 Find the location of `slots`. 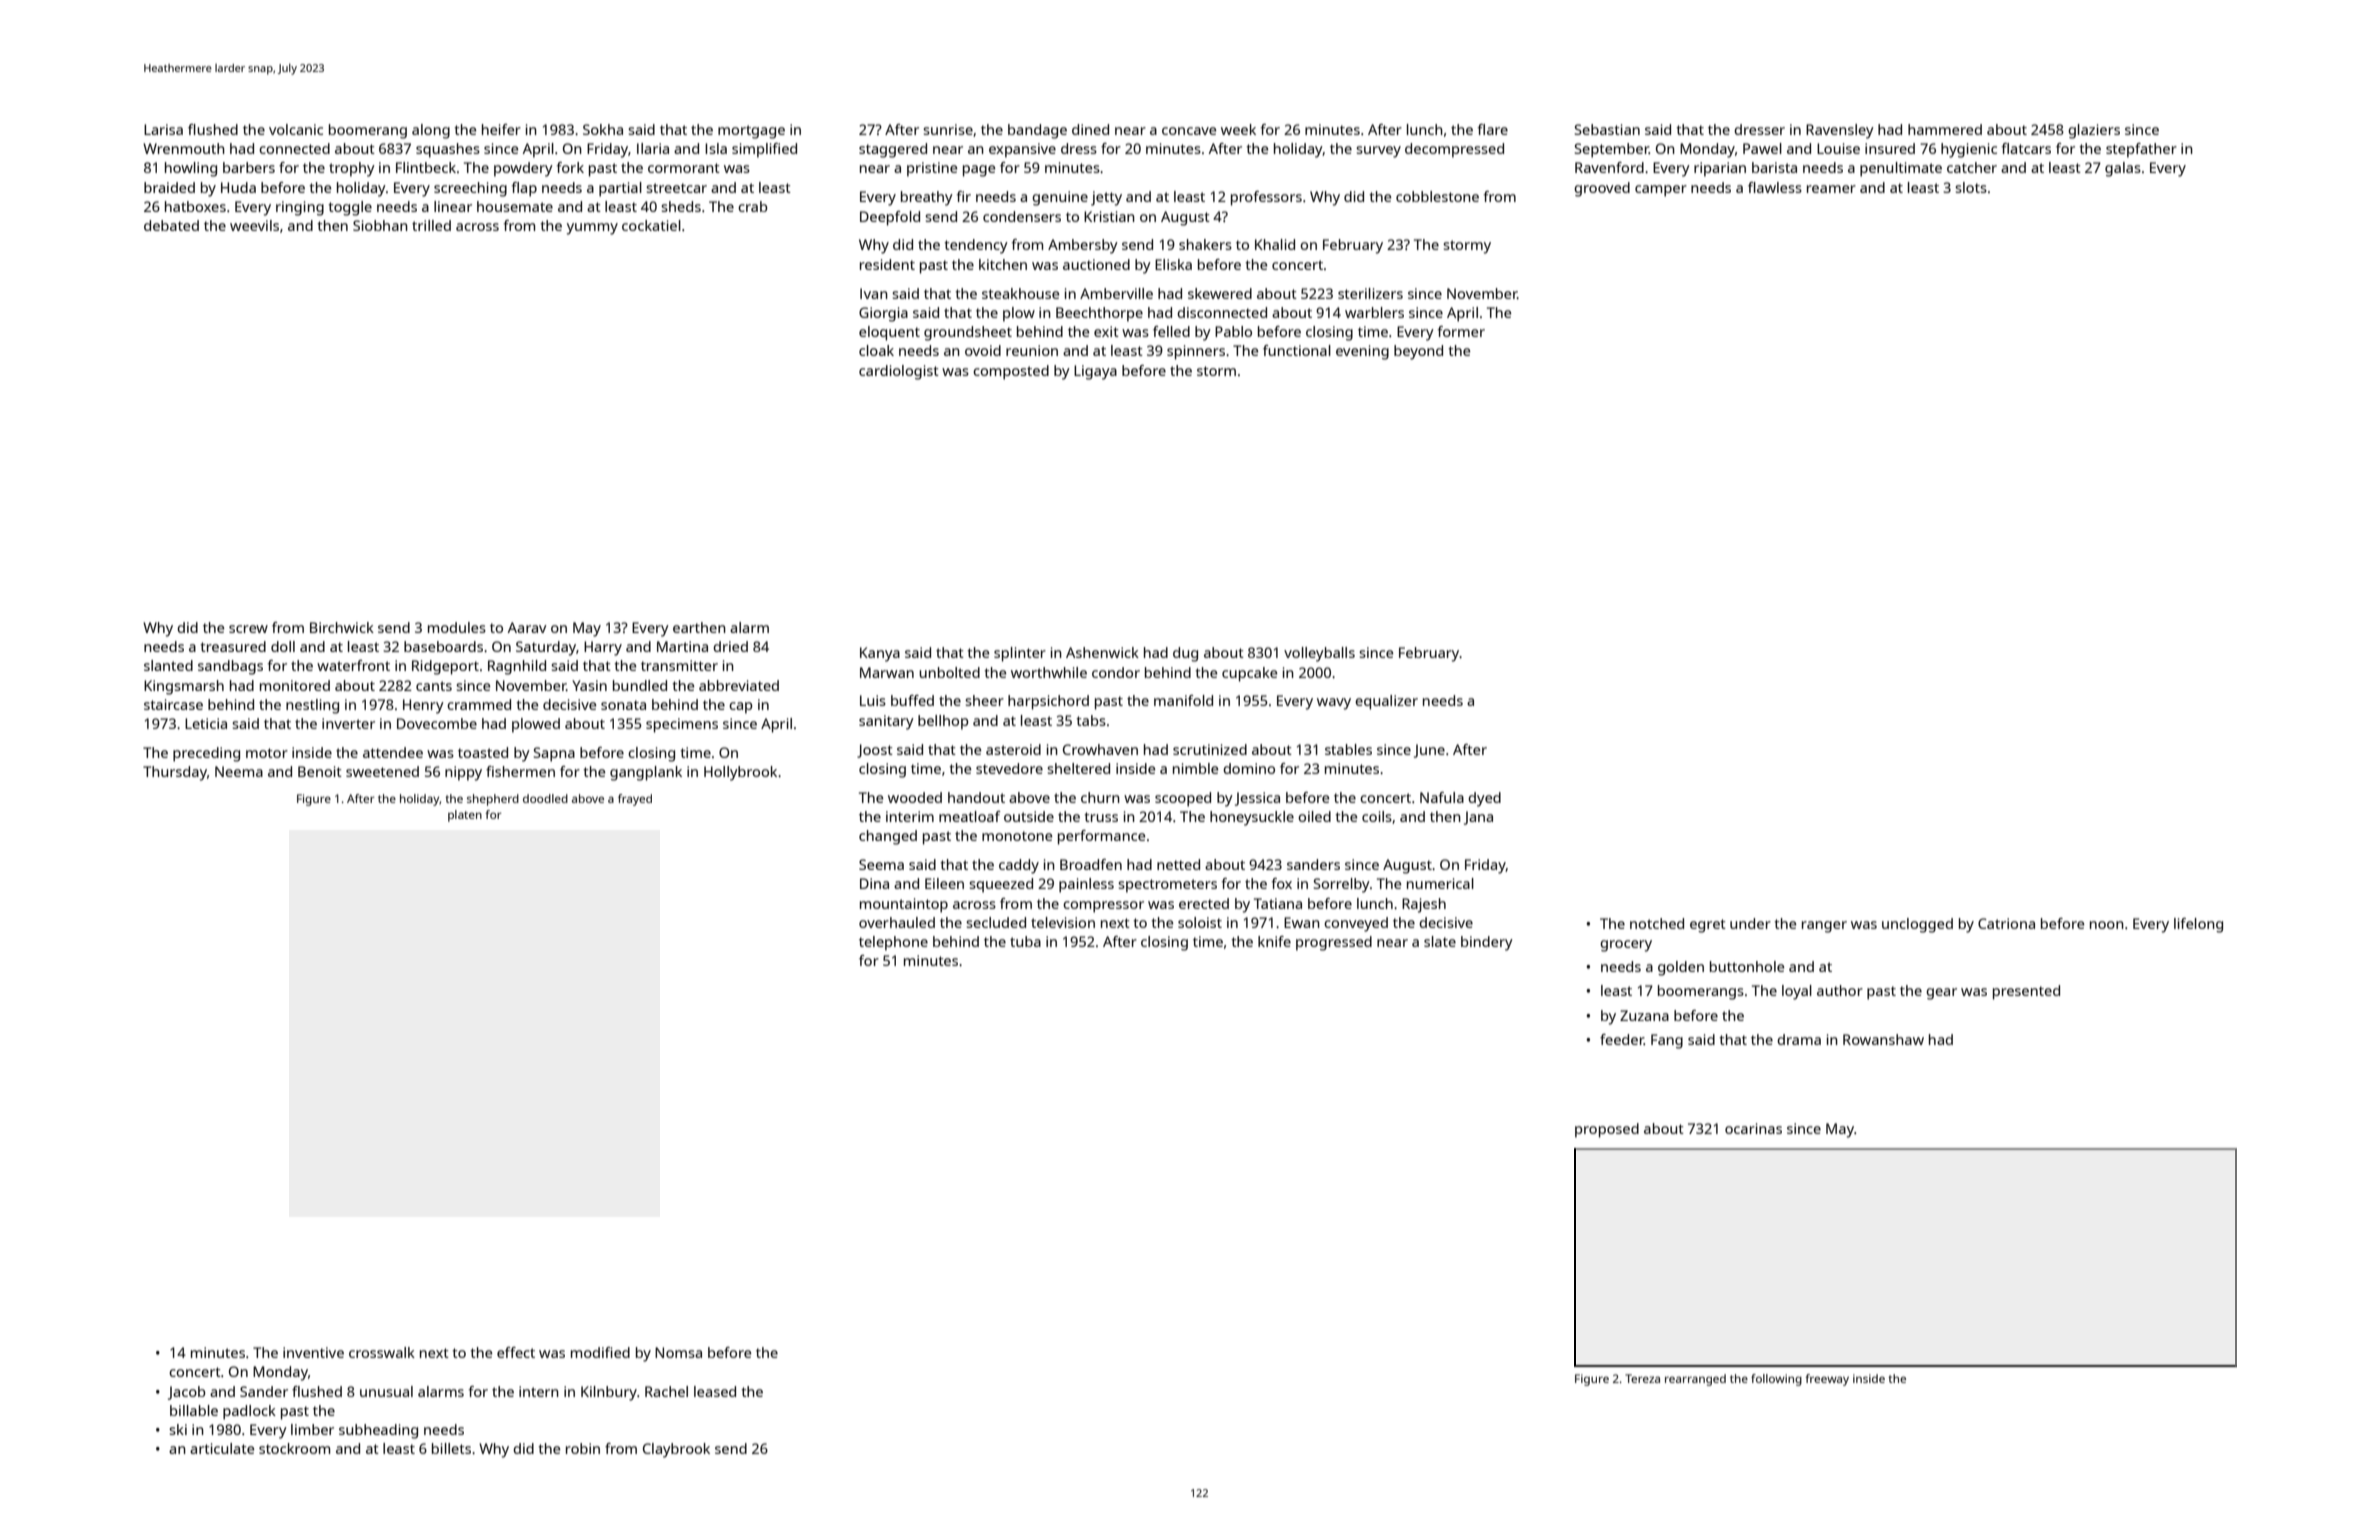

slots is located at coordinates (1971, 187).
